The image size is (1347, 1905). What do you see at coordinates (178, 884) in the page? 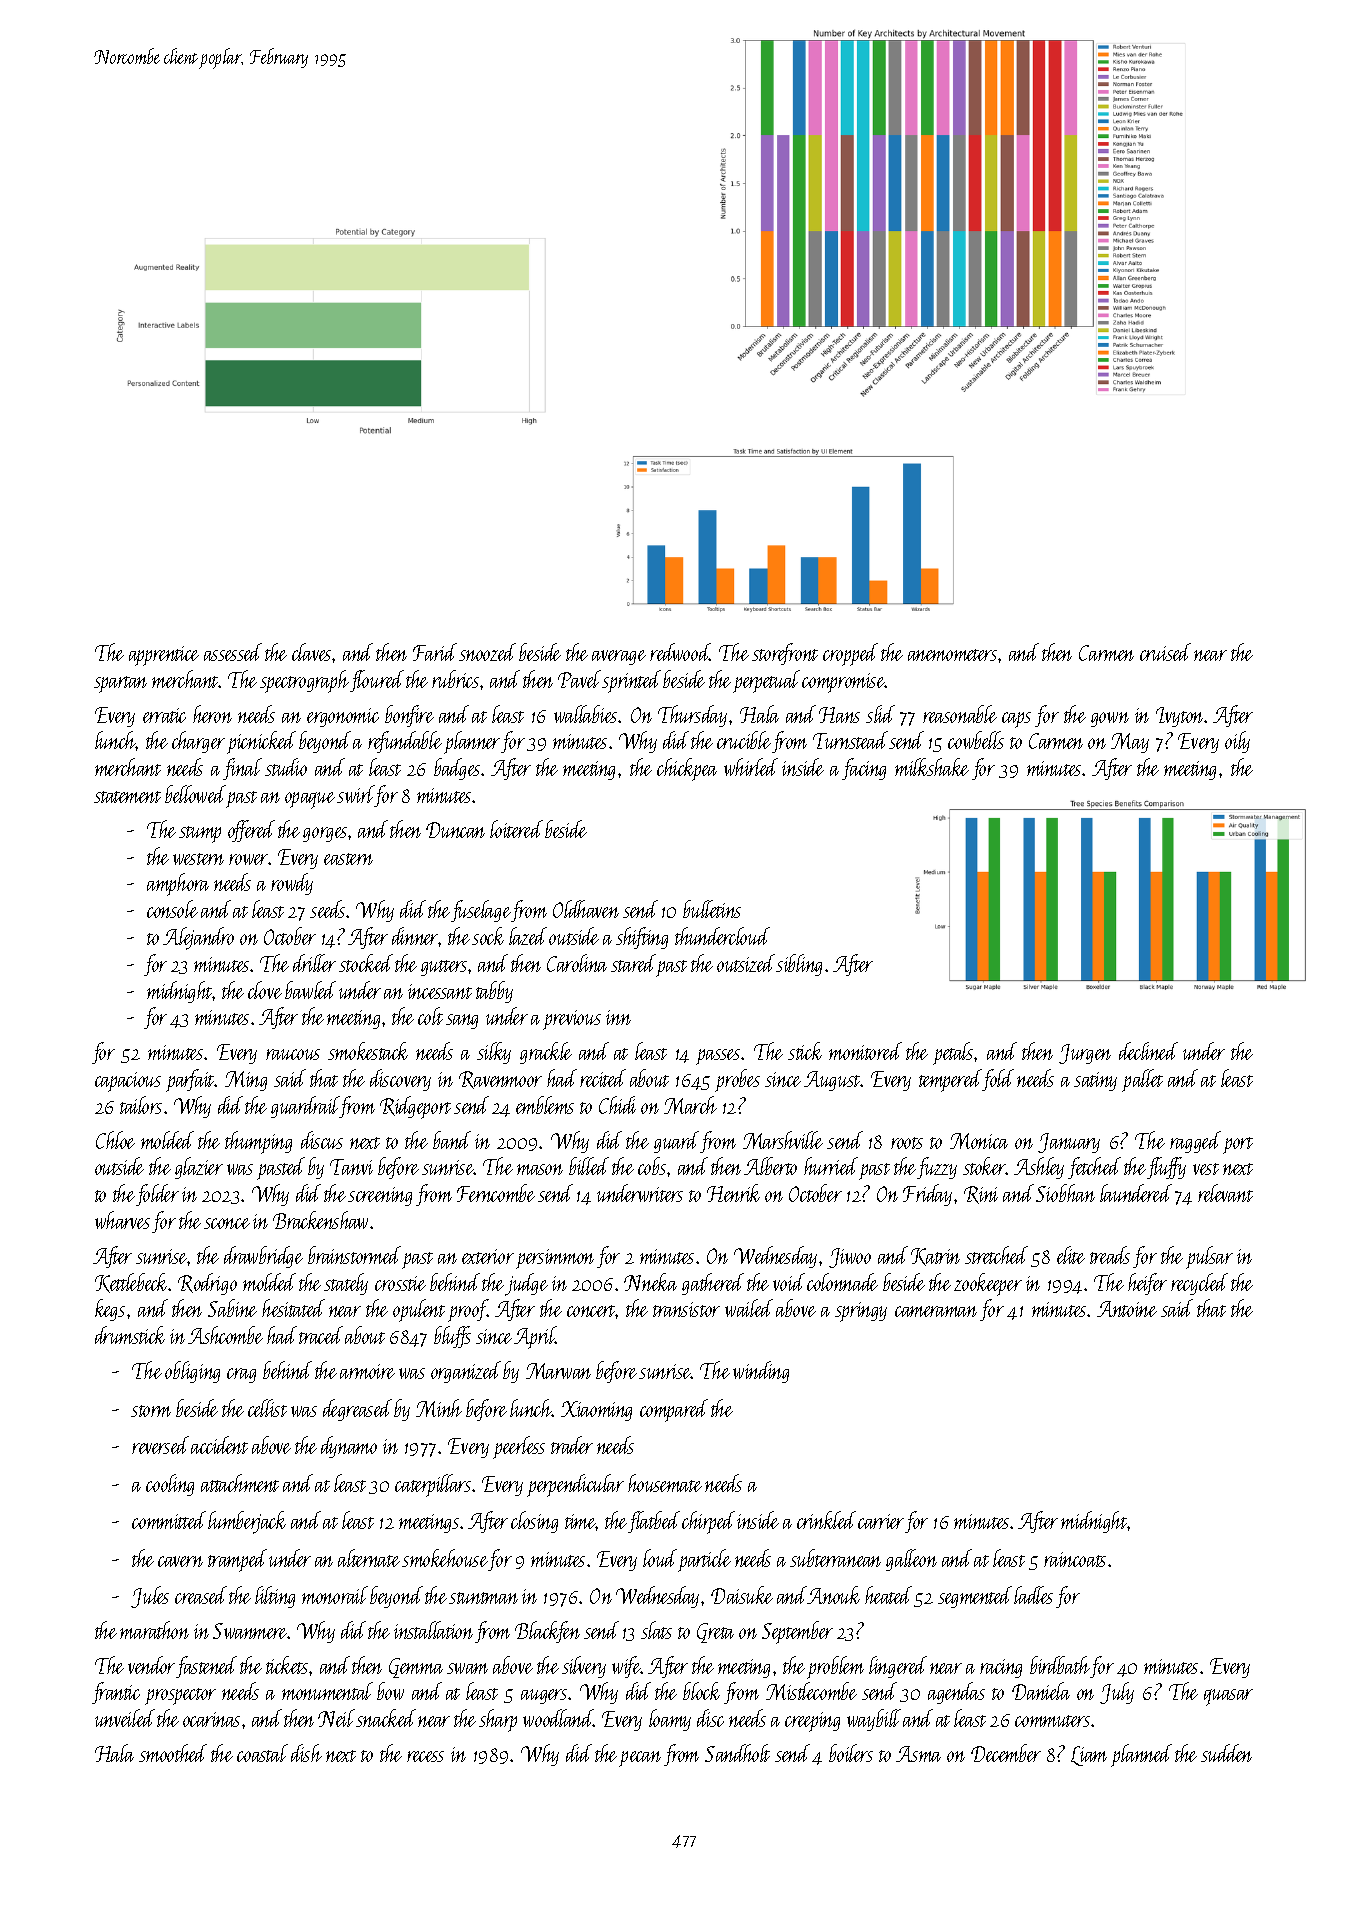
I see `amphora` at bounding box center [178, 884].
